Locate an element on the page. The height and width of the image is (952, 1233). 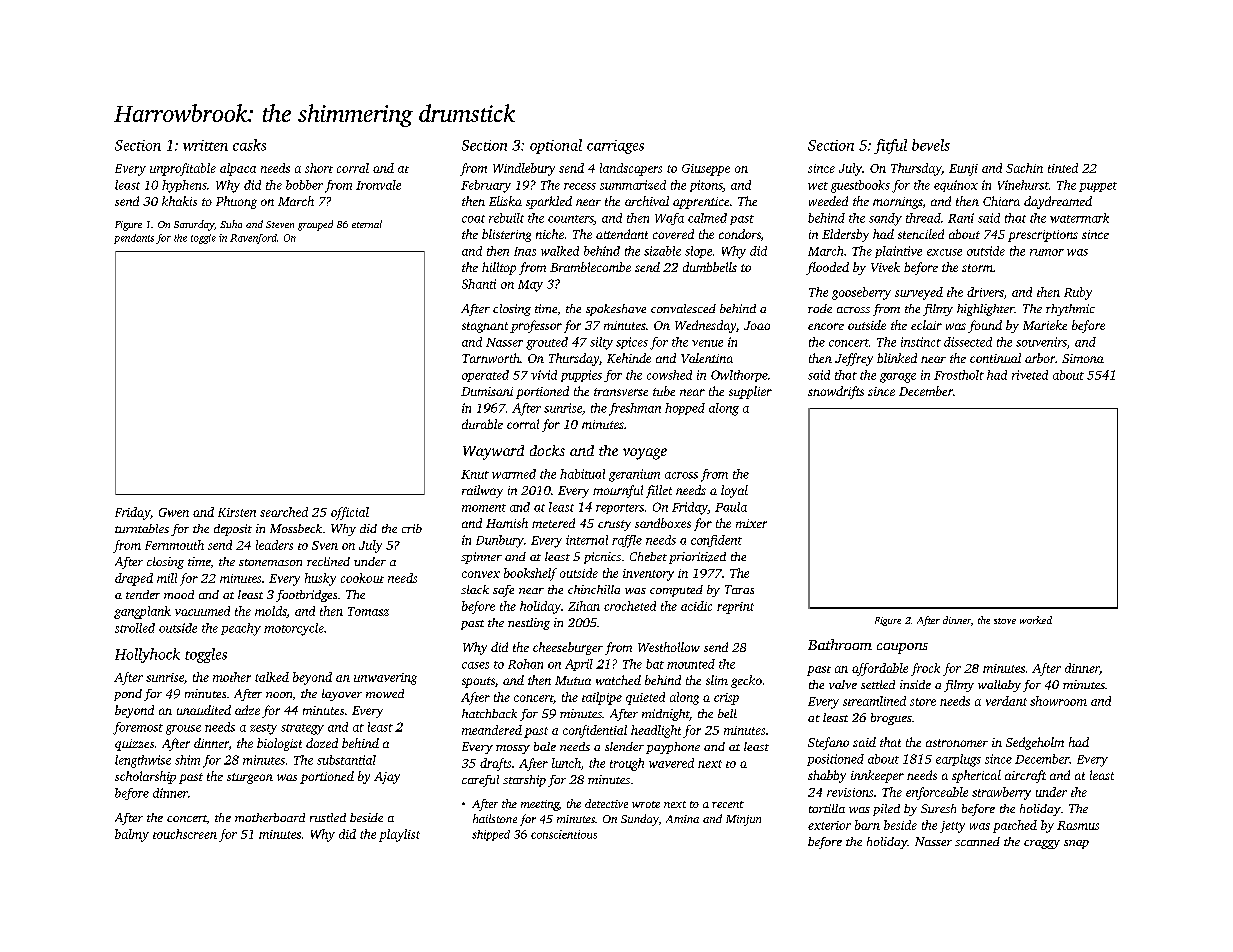
casks is located at coordinates (249, 145).
